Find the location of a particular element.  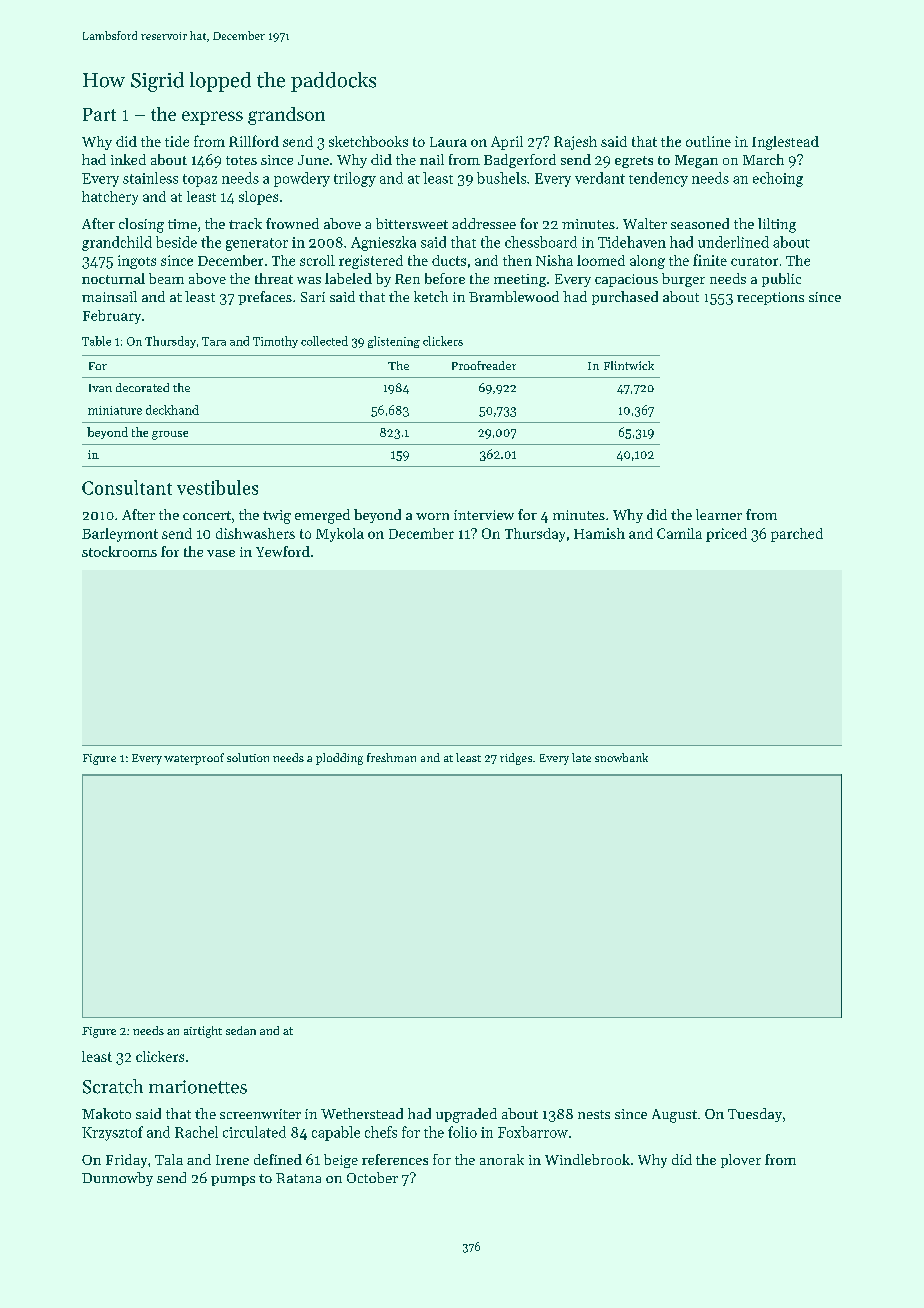

express is located at coordinates (212, 118).
